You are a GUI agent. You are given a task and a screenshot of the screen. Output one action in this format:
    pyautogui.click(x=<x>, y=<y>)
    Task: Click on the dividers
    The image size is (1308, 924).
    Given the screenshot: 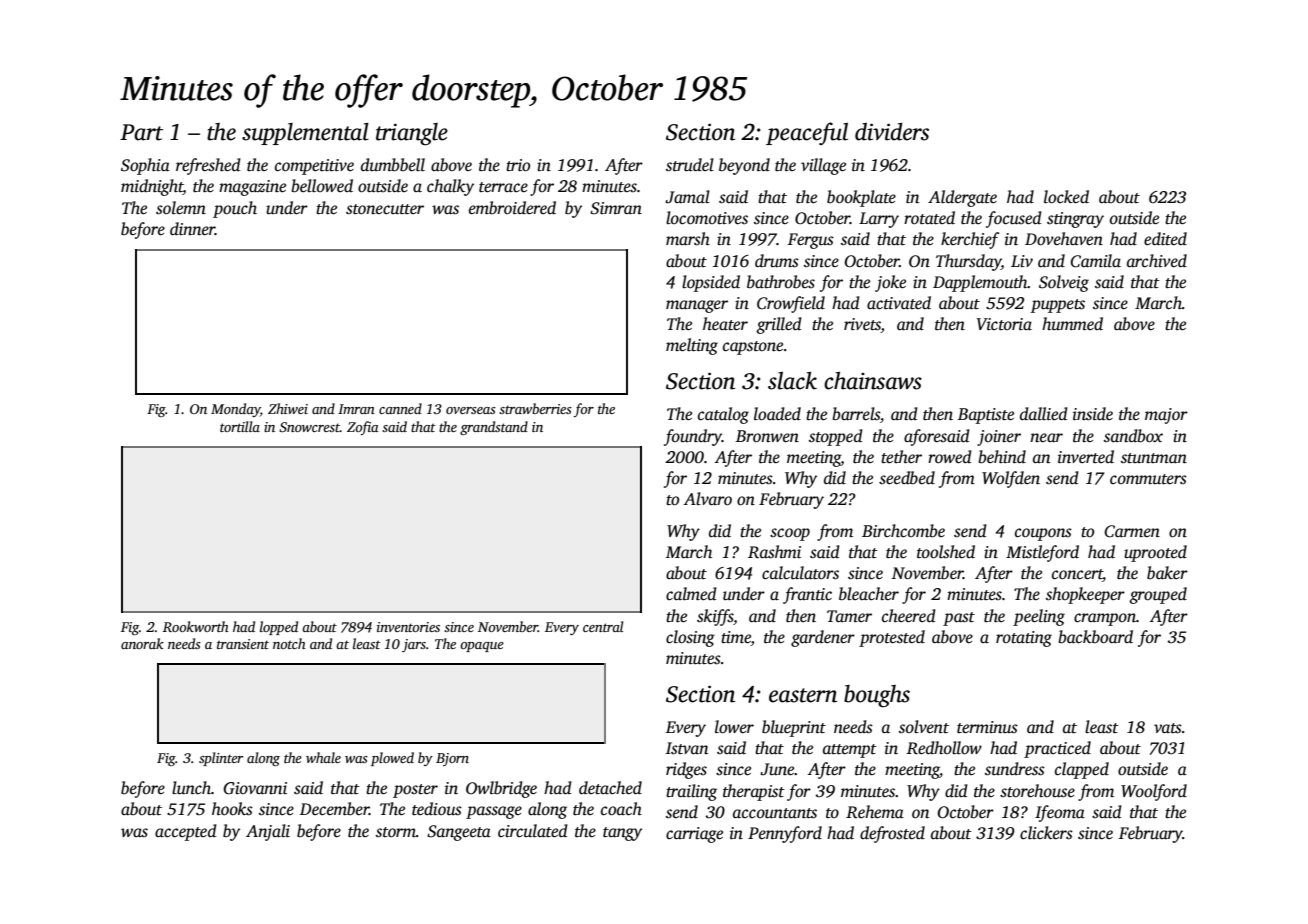 What is the action you would take?
    pyautogui.click(x=892, y=132)
